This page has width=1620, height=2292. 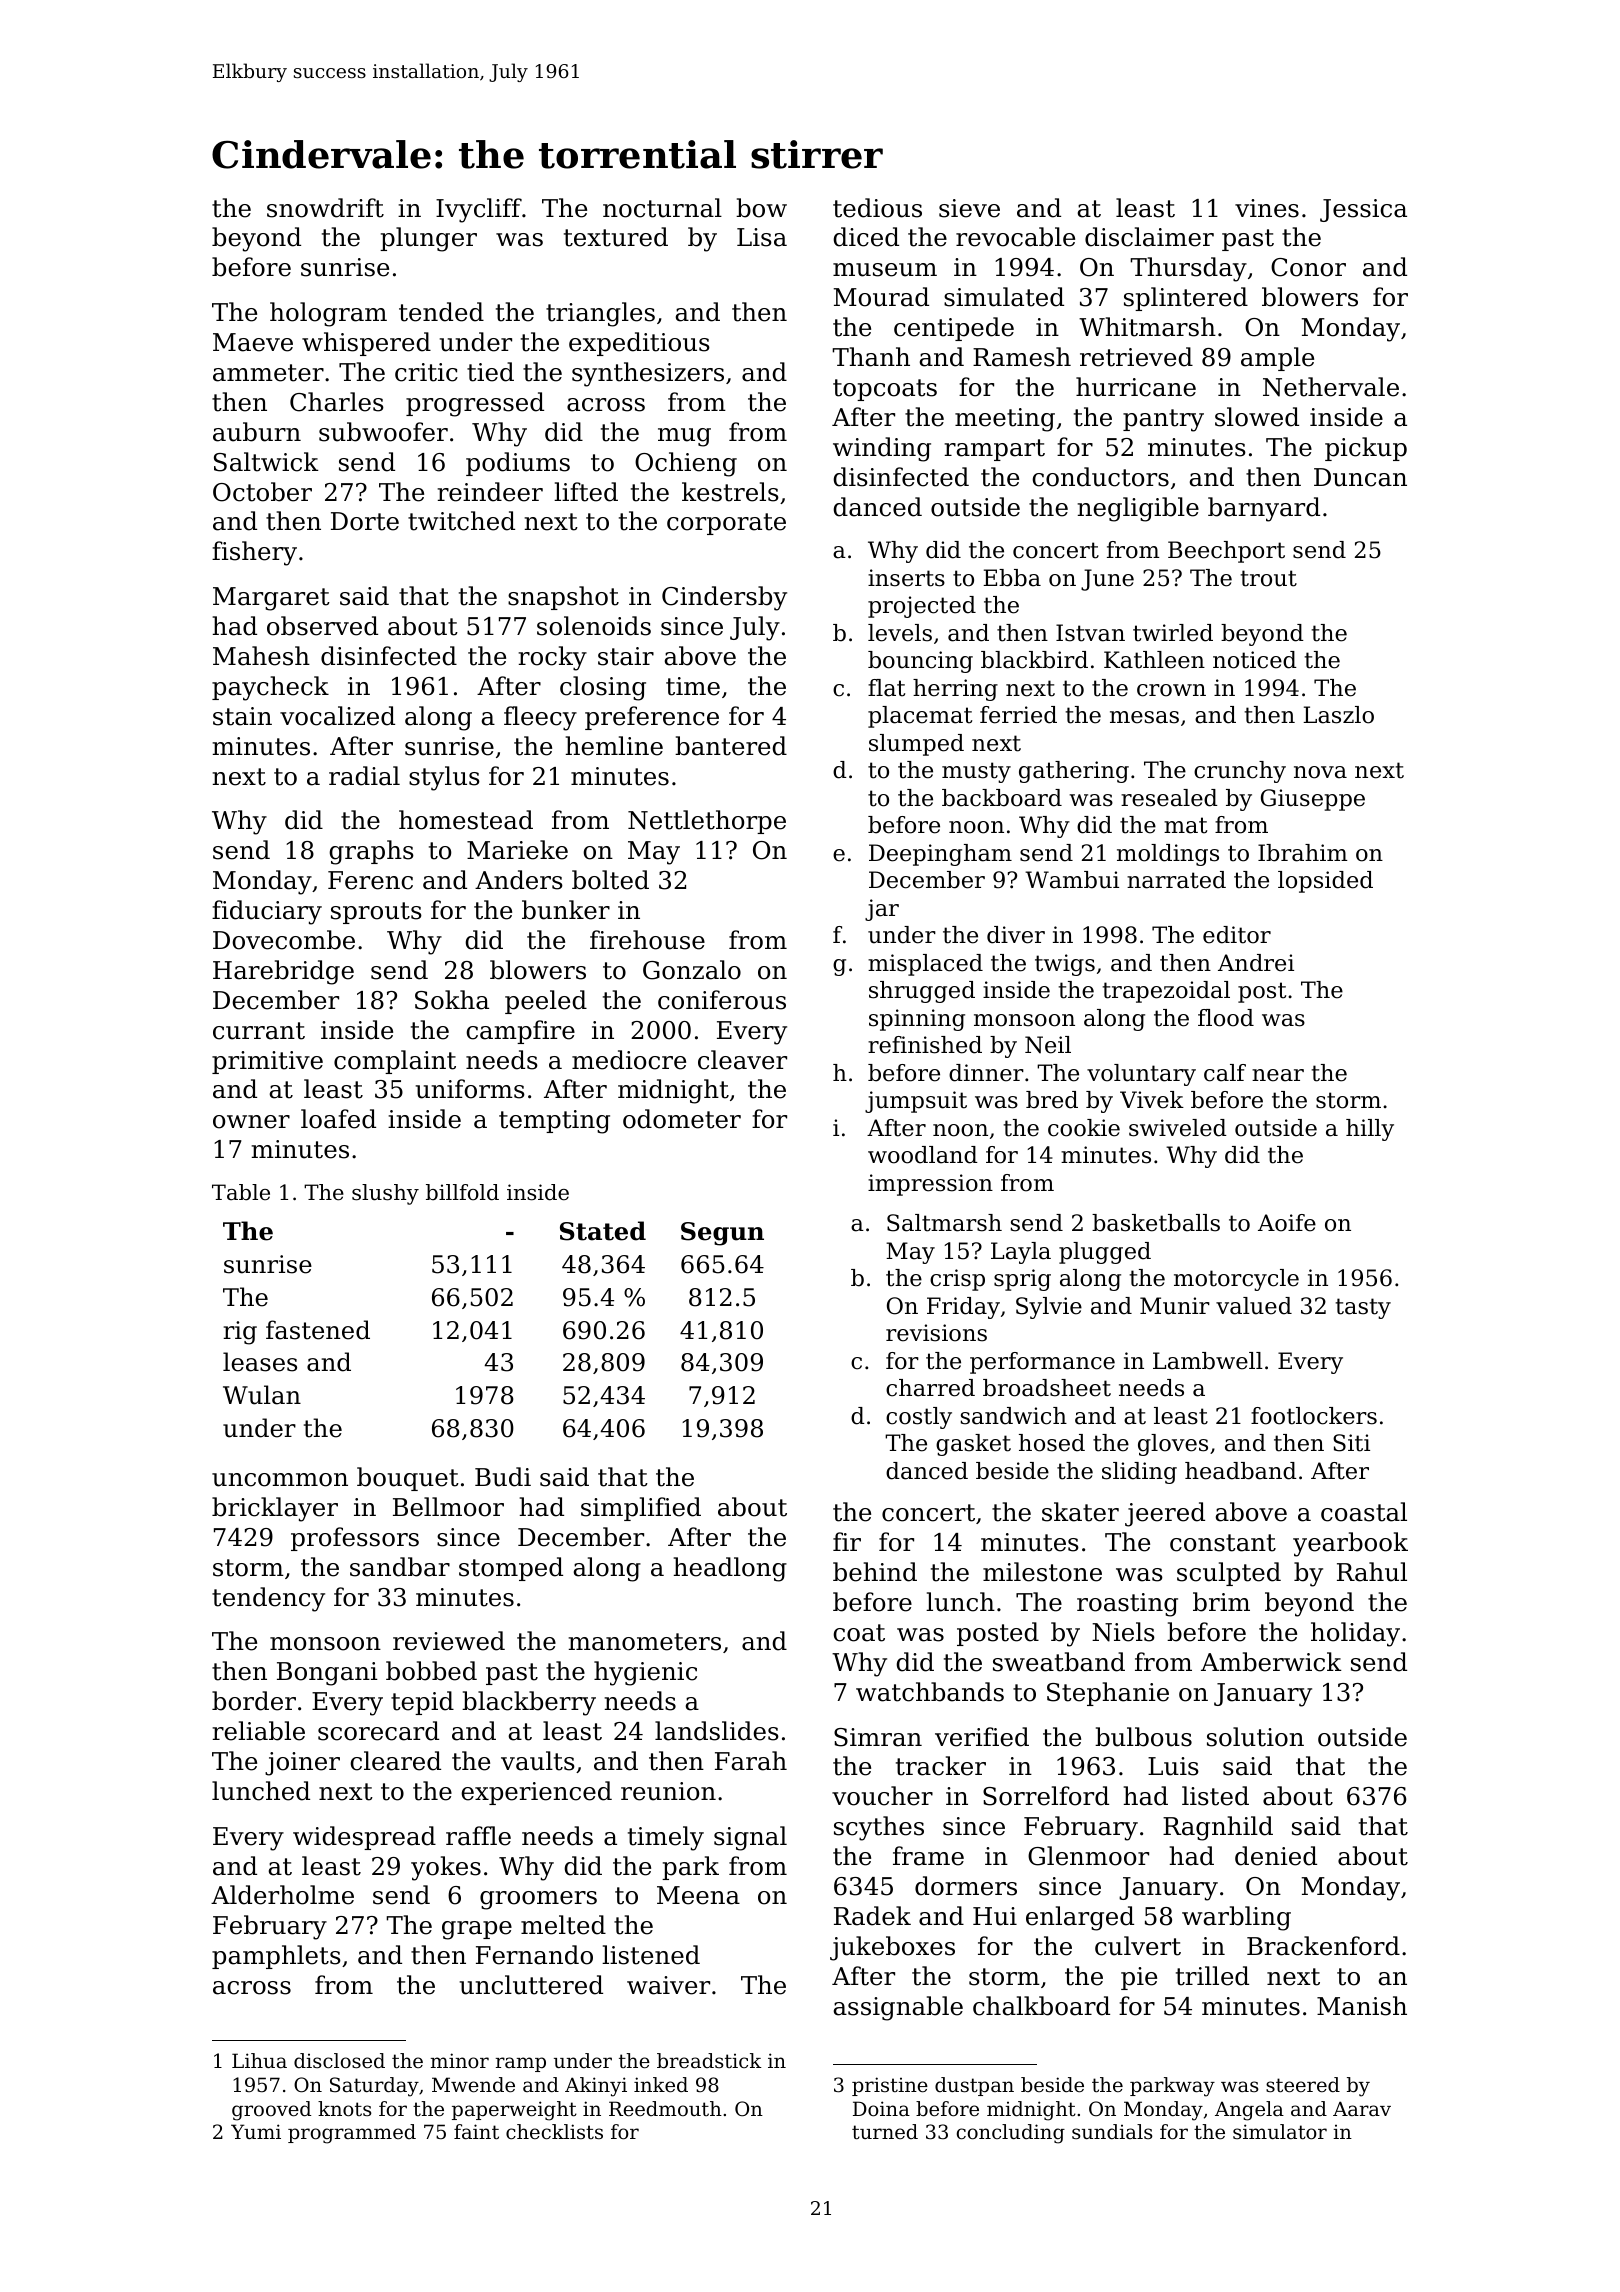 I want to click on currant, so click(x=259, y=1031).
